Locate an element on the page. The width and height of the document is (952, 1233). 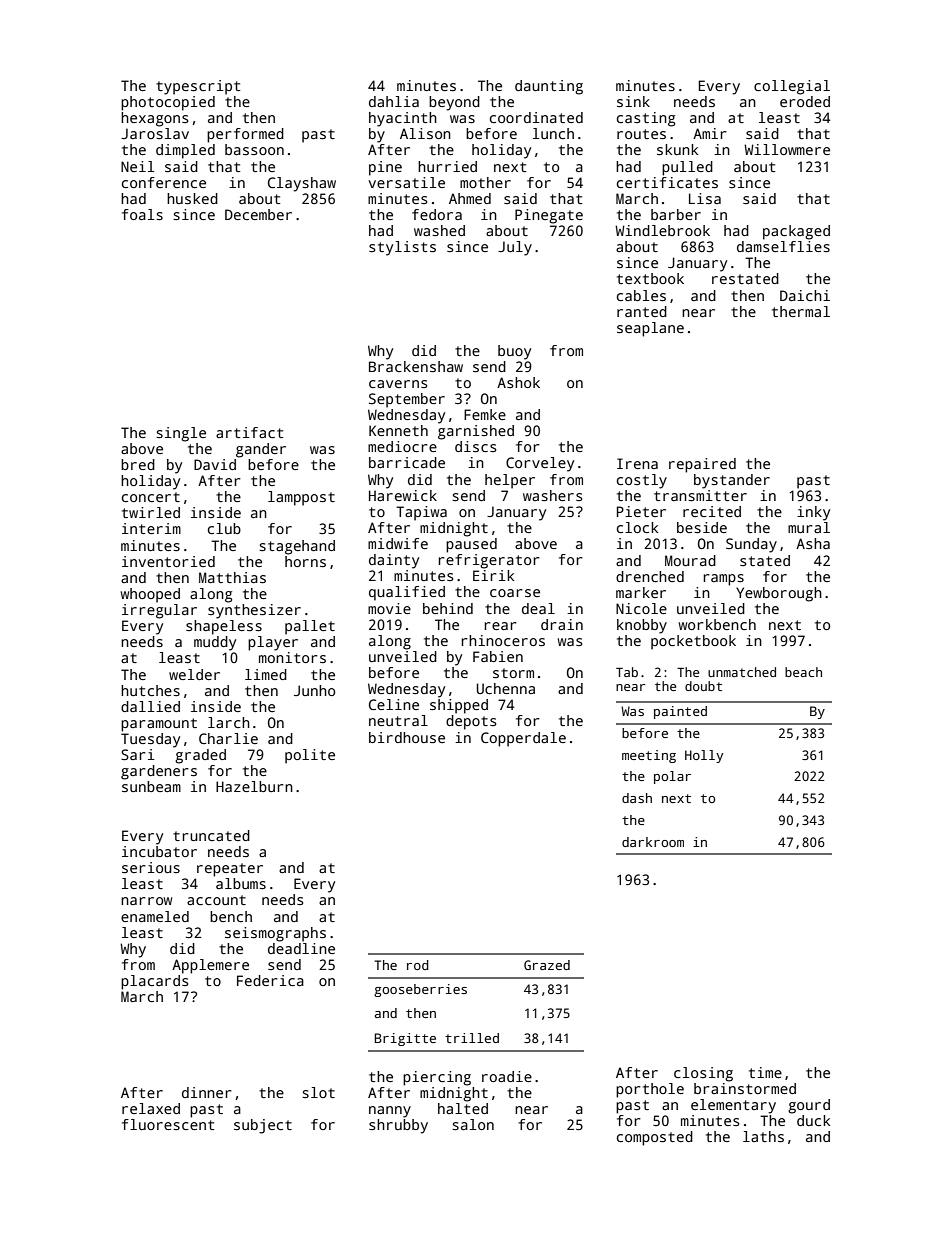
Willowmere is located at coordinates (787, 149).
